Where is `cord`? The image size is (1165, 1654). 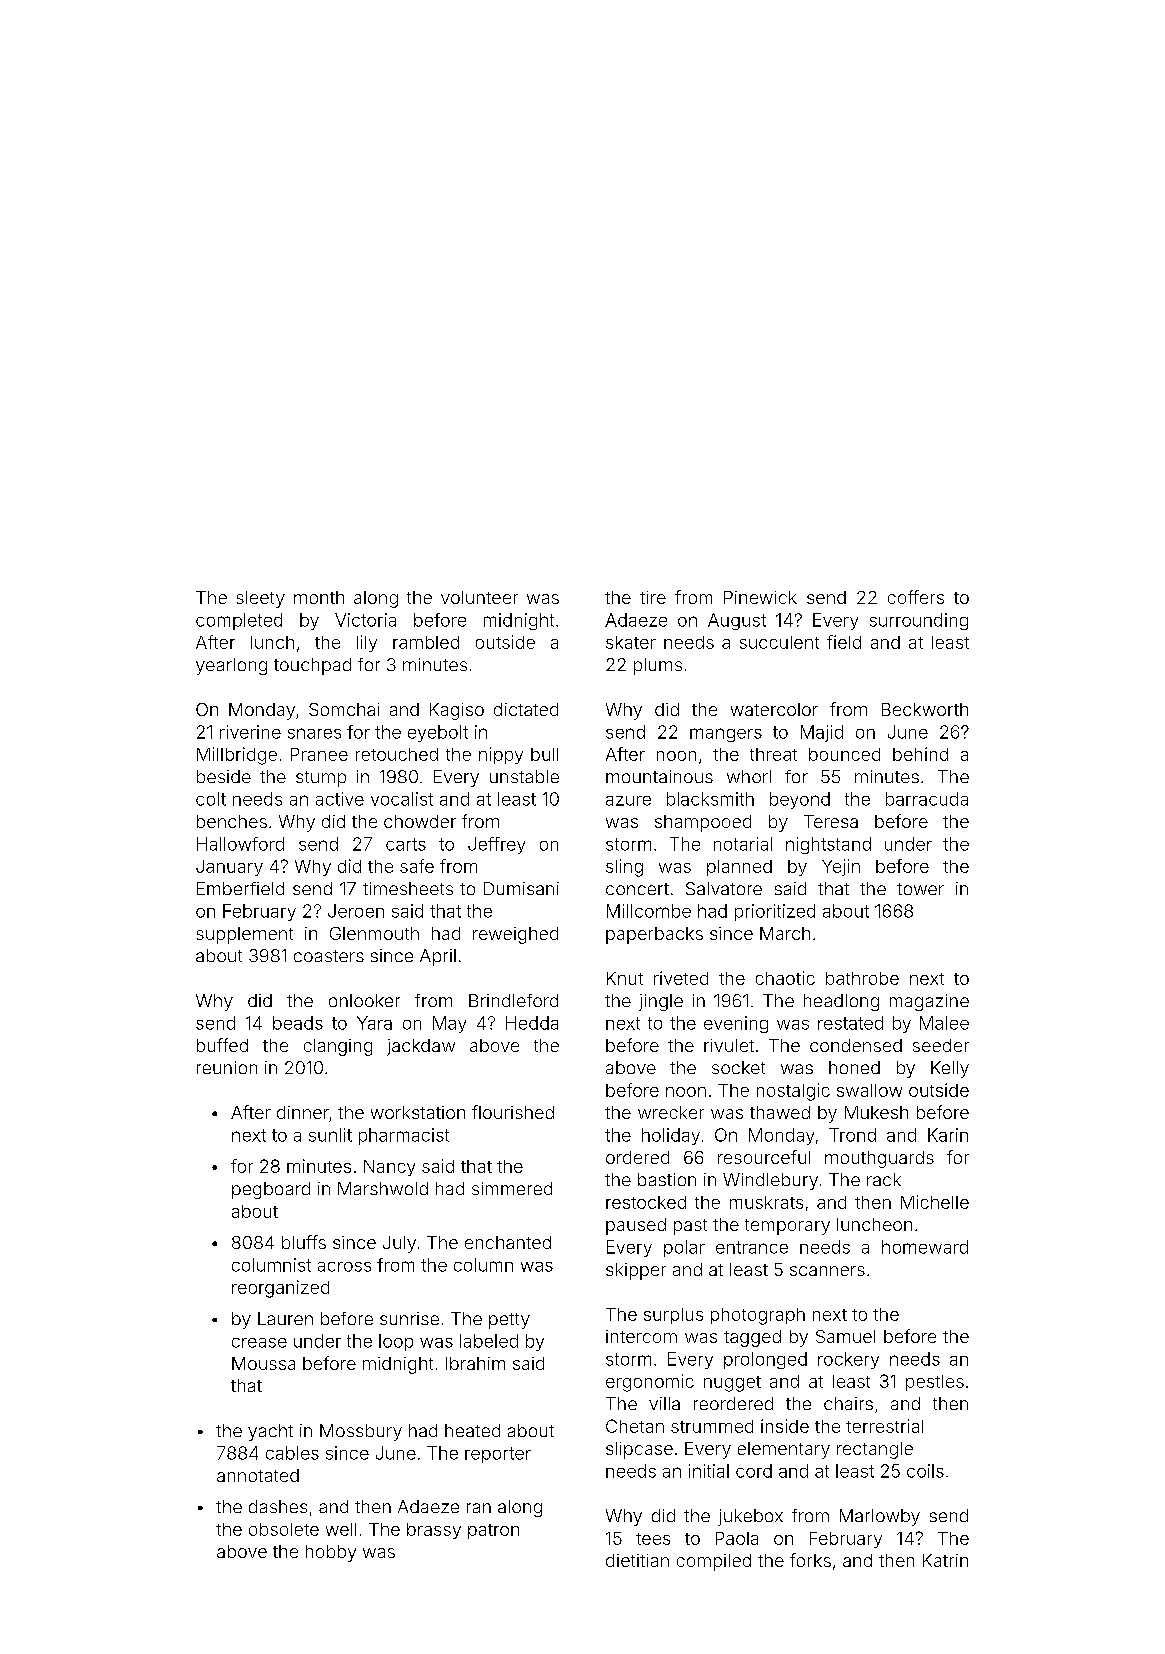
cord is located at coordinates (754, 1471).
